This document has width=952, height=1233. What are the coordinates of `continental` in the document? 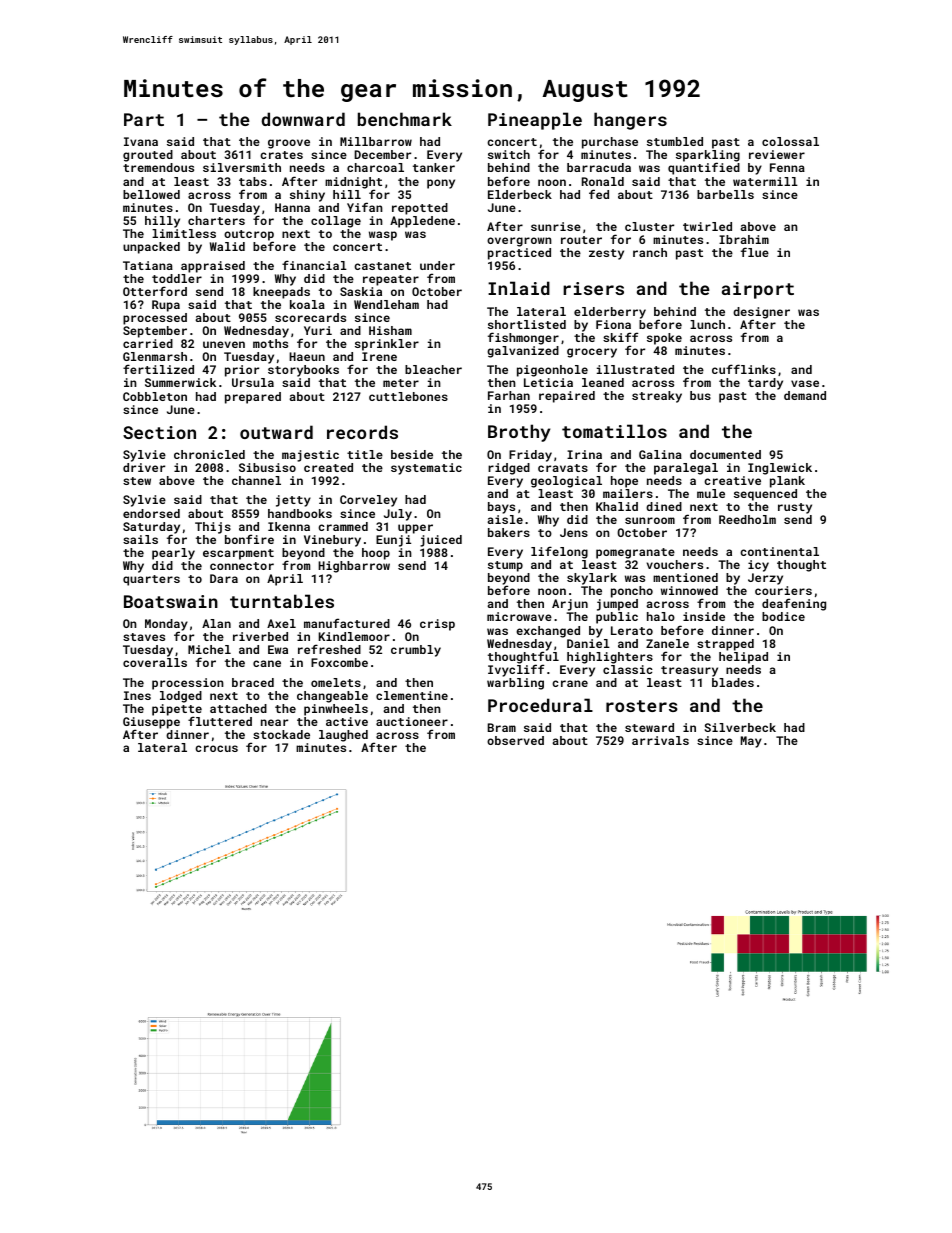 It's located at (779, 551).
